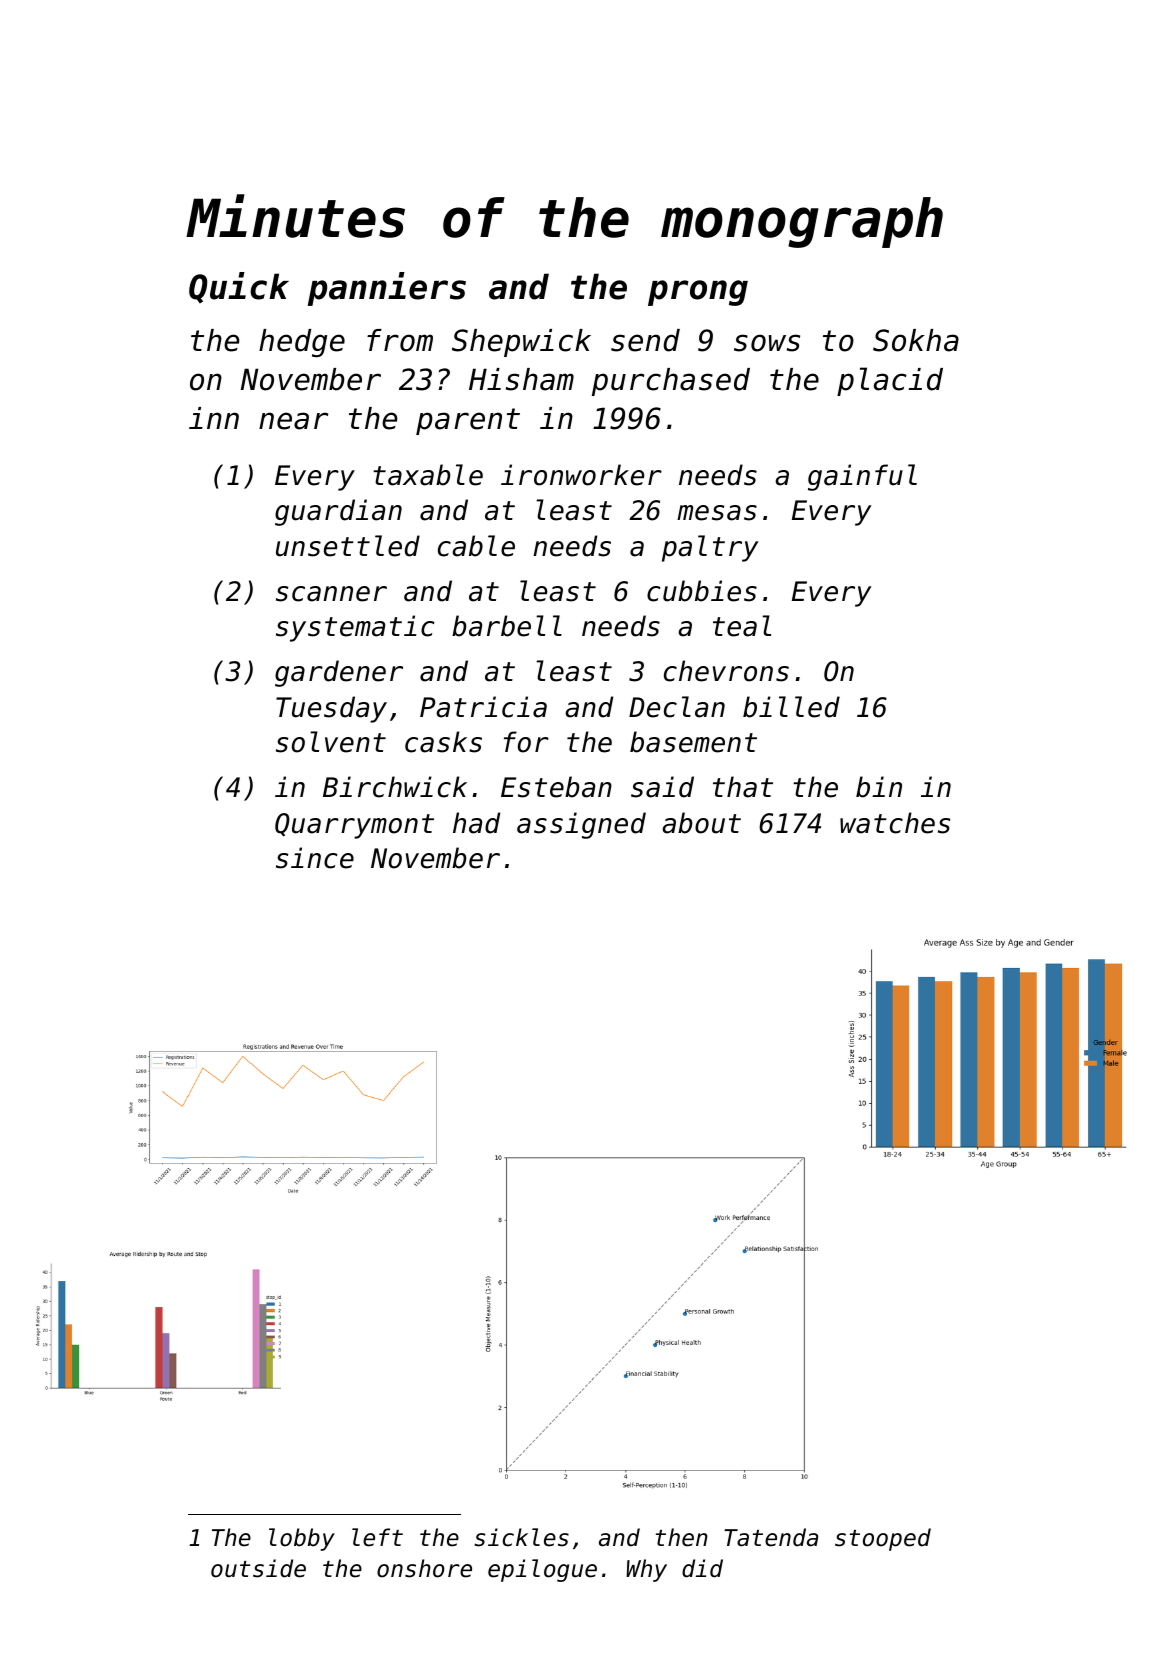 The image size is (1165, 1654). I want to click on Birchwick, so click(395, 787).
